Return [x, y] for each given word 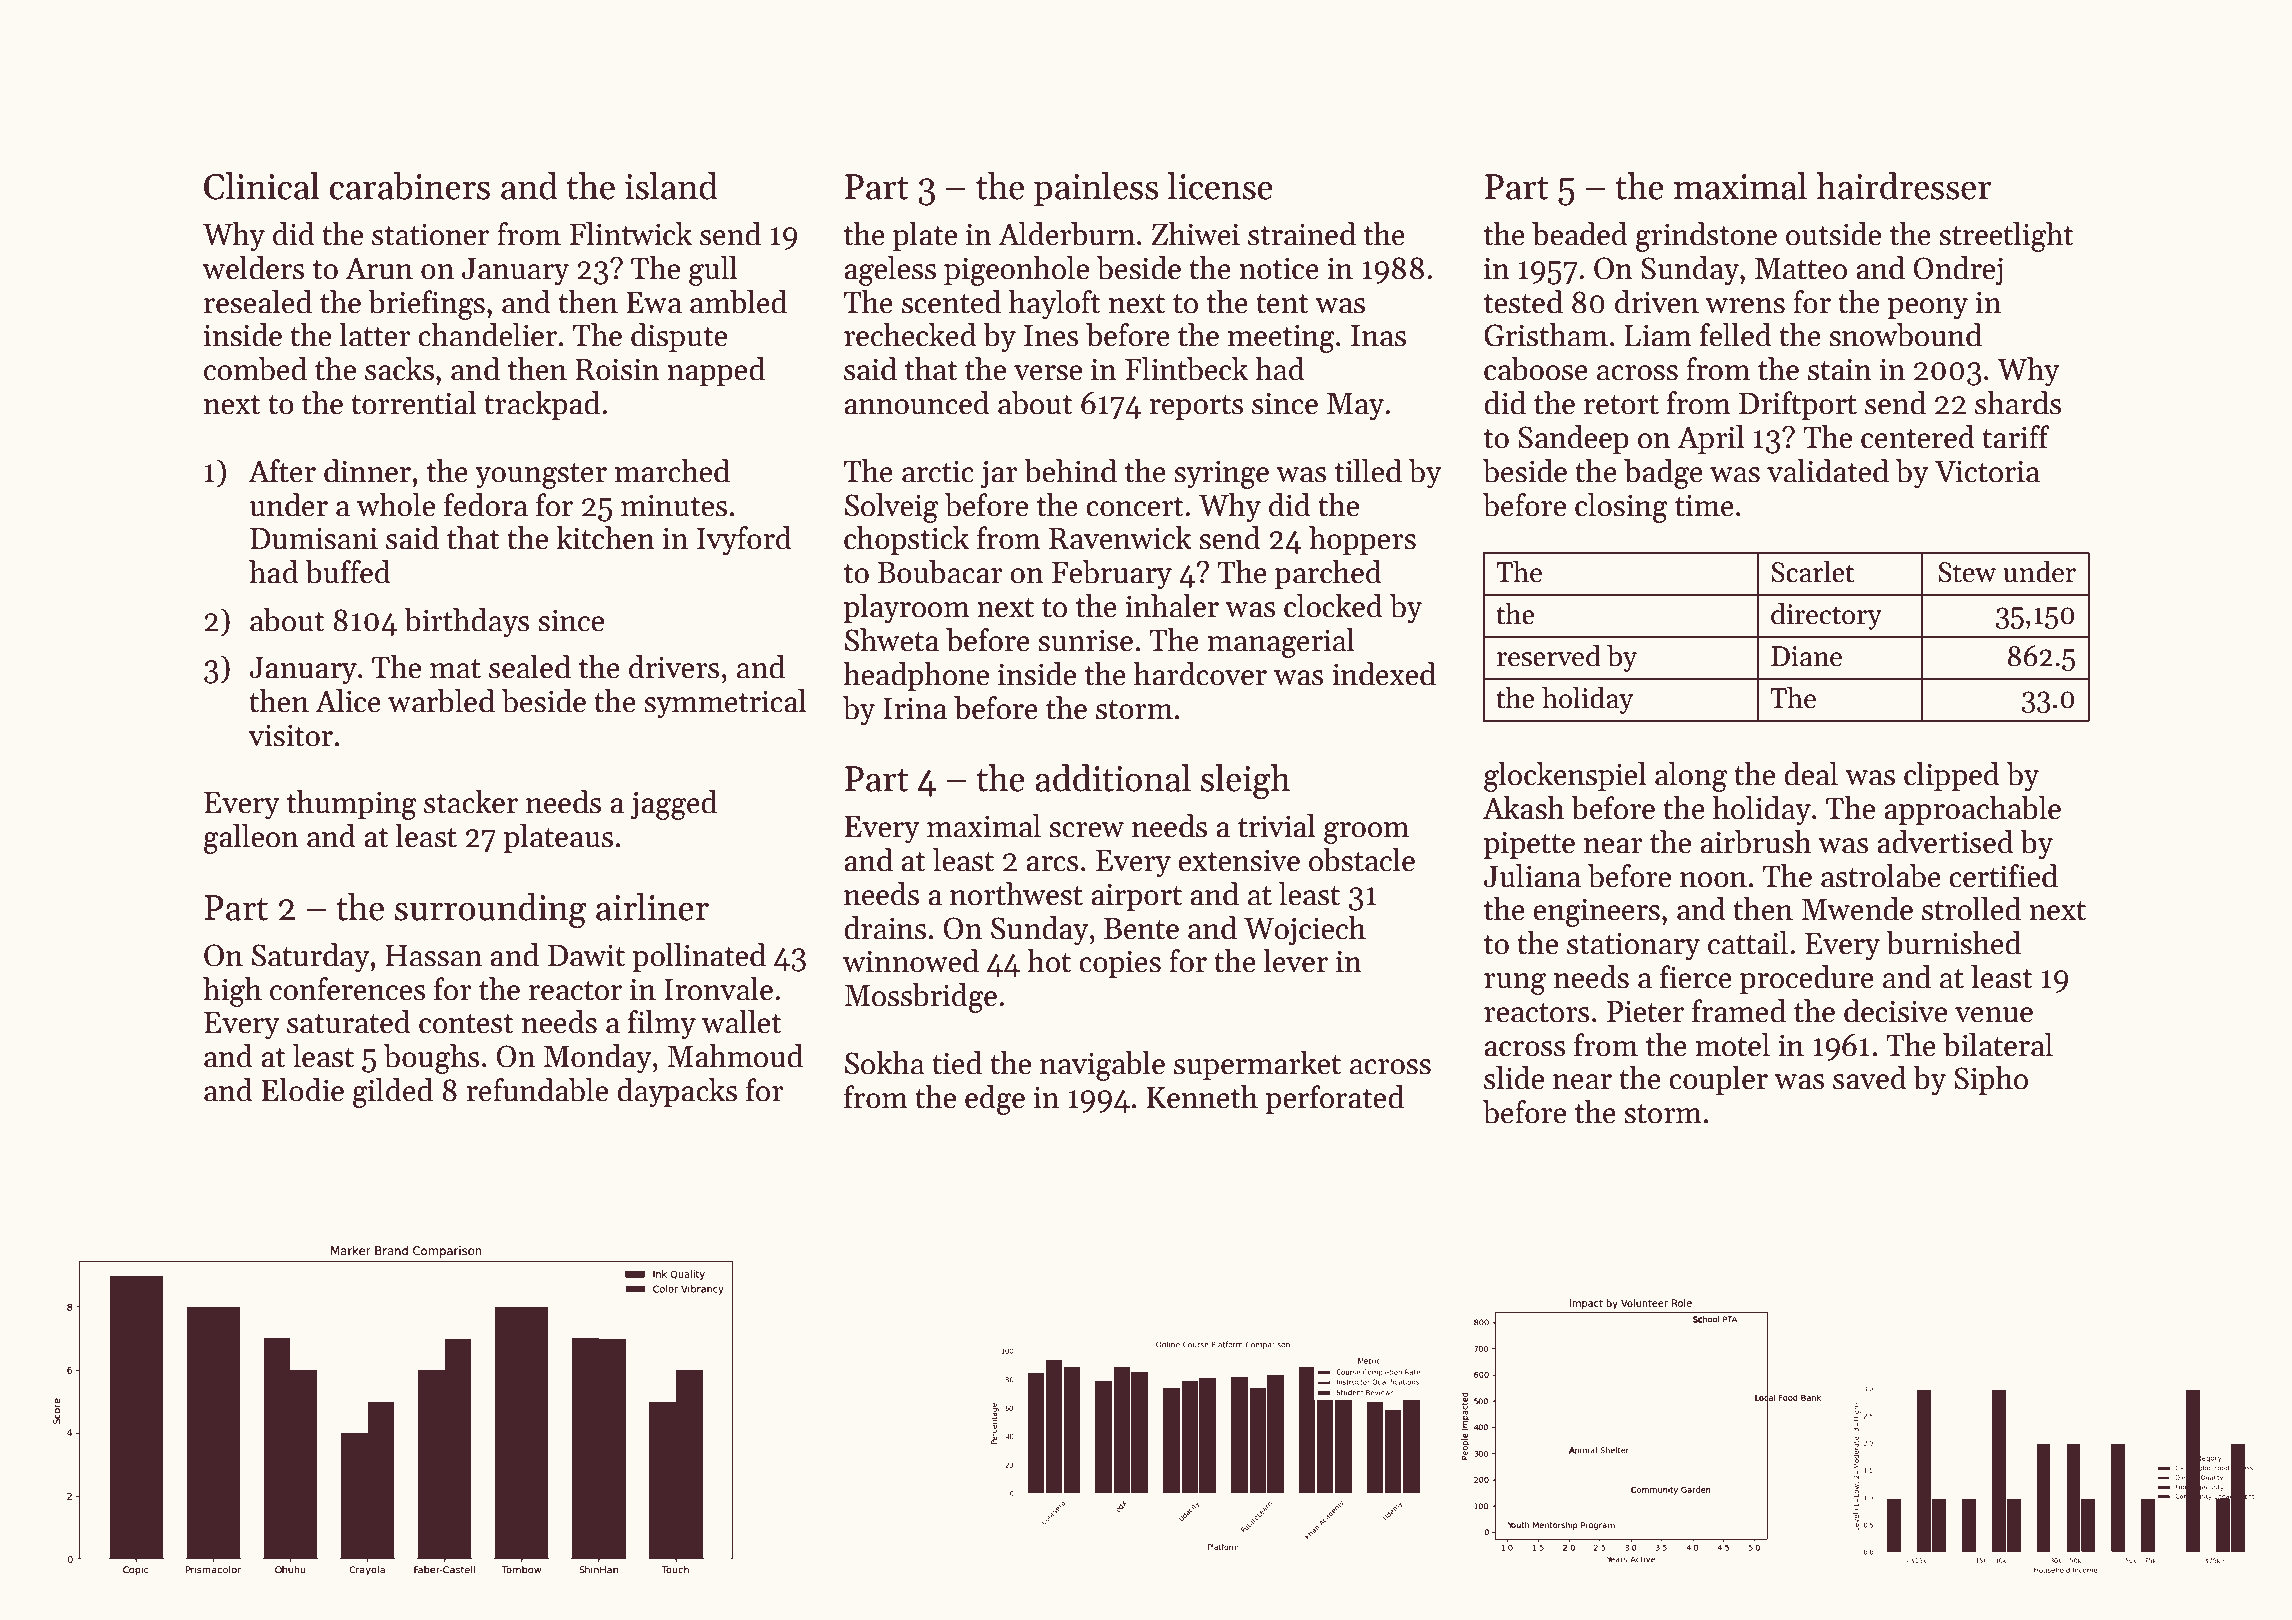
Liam [1658, 335]
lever [1295, 961]
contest [466, 1024]
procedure [1807, 979]
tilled [1368, 471]
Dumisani [314, 538]
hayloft [1055, 305]
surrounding [491, 910]
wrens [1745, 306]
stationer [430, 234]
